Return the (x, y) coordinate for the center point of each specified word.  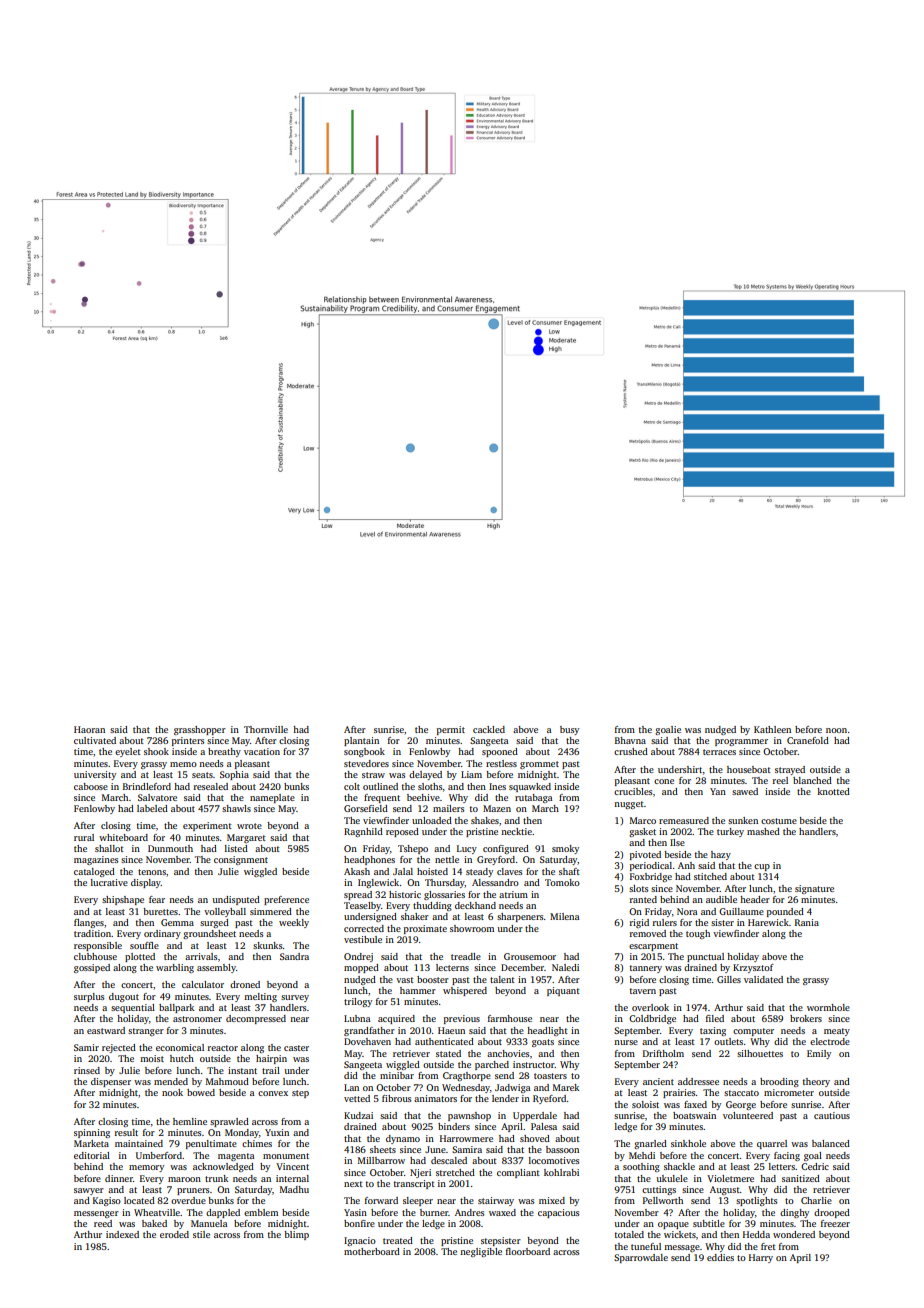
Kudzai (358, 1115)
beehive (423, 797)
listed (236, 848)
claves (509, 871)
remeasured (684, 820)
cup (762, 867)
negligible (481, 1252)
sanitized (801, 1178)
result (126, 1132)
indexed (122, 1234)
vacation (262, 751)
